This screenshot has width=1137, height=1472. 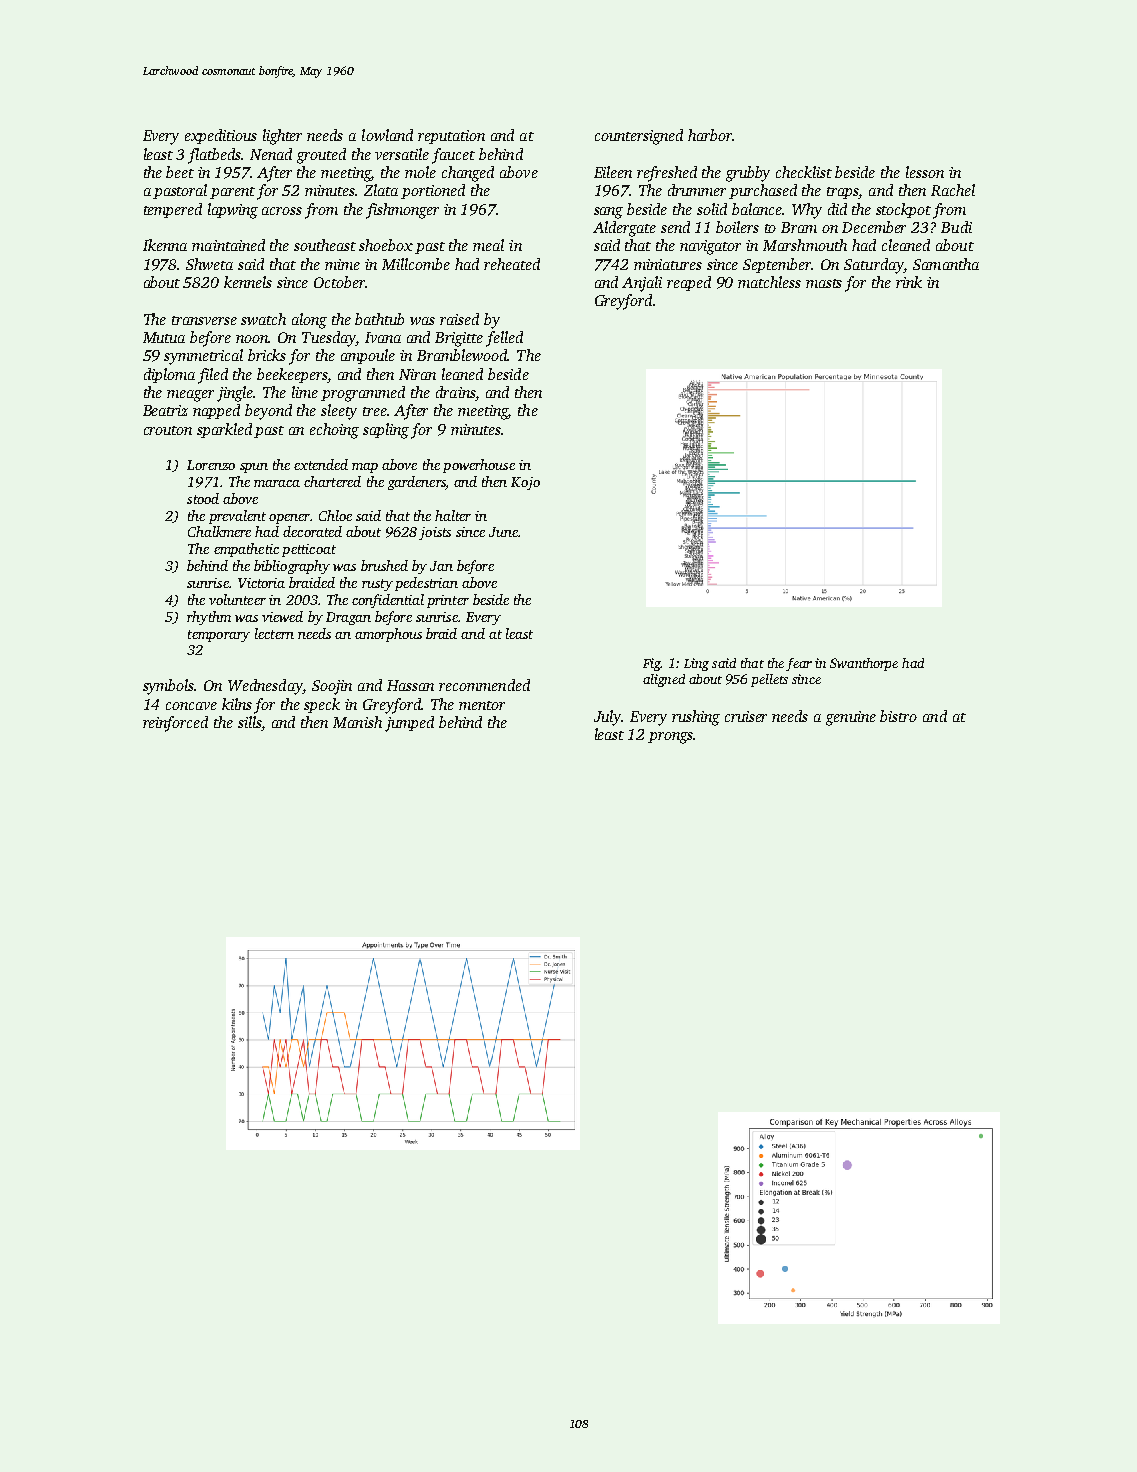 What do you see at coordinates (164, 337) in the screenshot?
I see `Mutua` at bounding box center [164, 337].
